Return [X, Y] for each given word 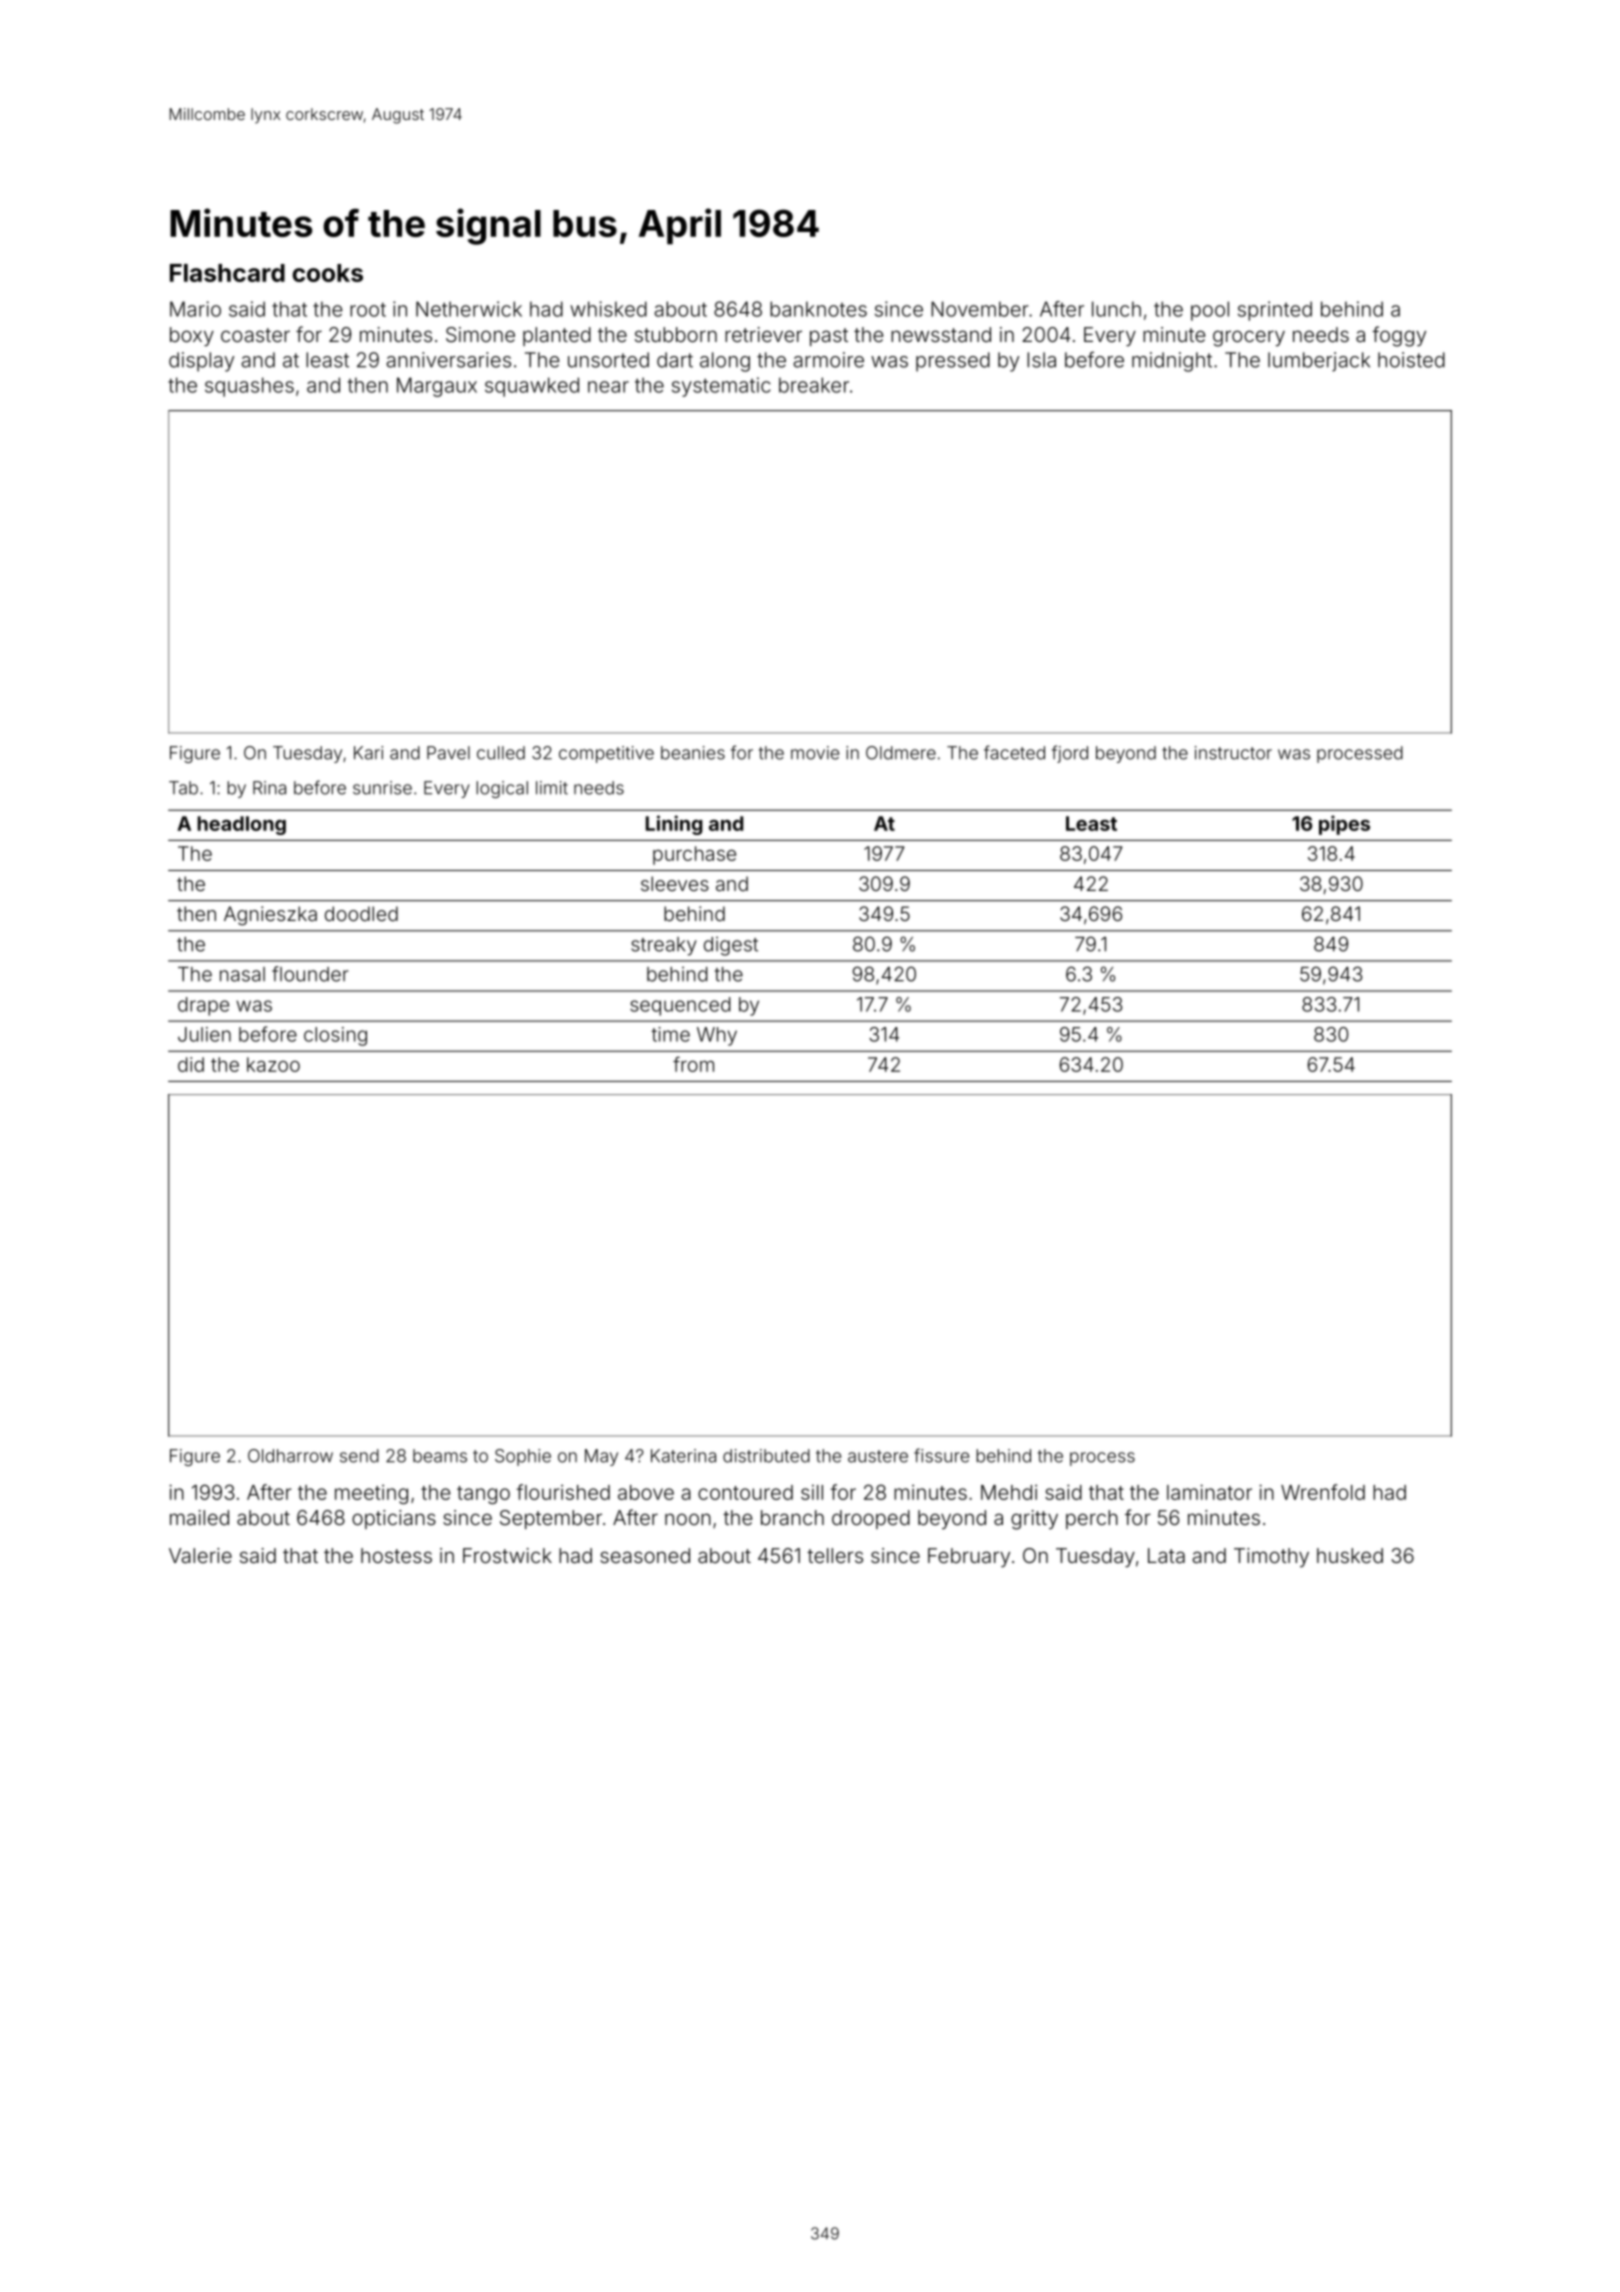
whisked [608, 309]
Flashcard [227, 273]
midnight [1172, 362]
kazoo [273, 1064]
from [693, 1064]
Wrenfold [1323, 1492]
